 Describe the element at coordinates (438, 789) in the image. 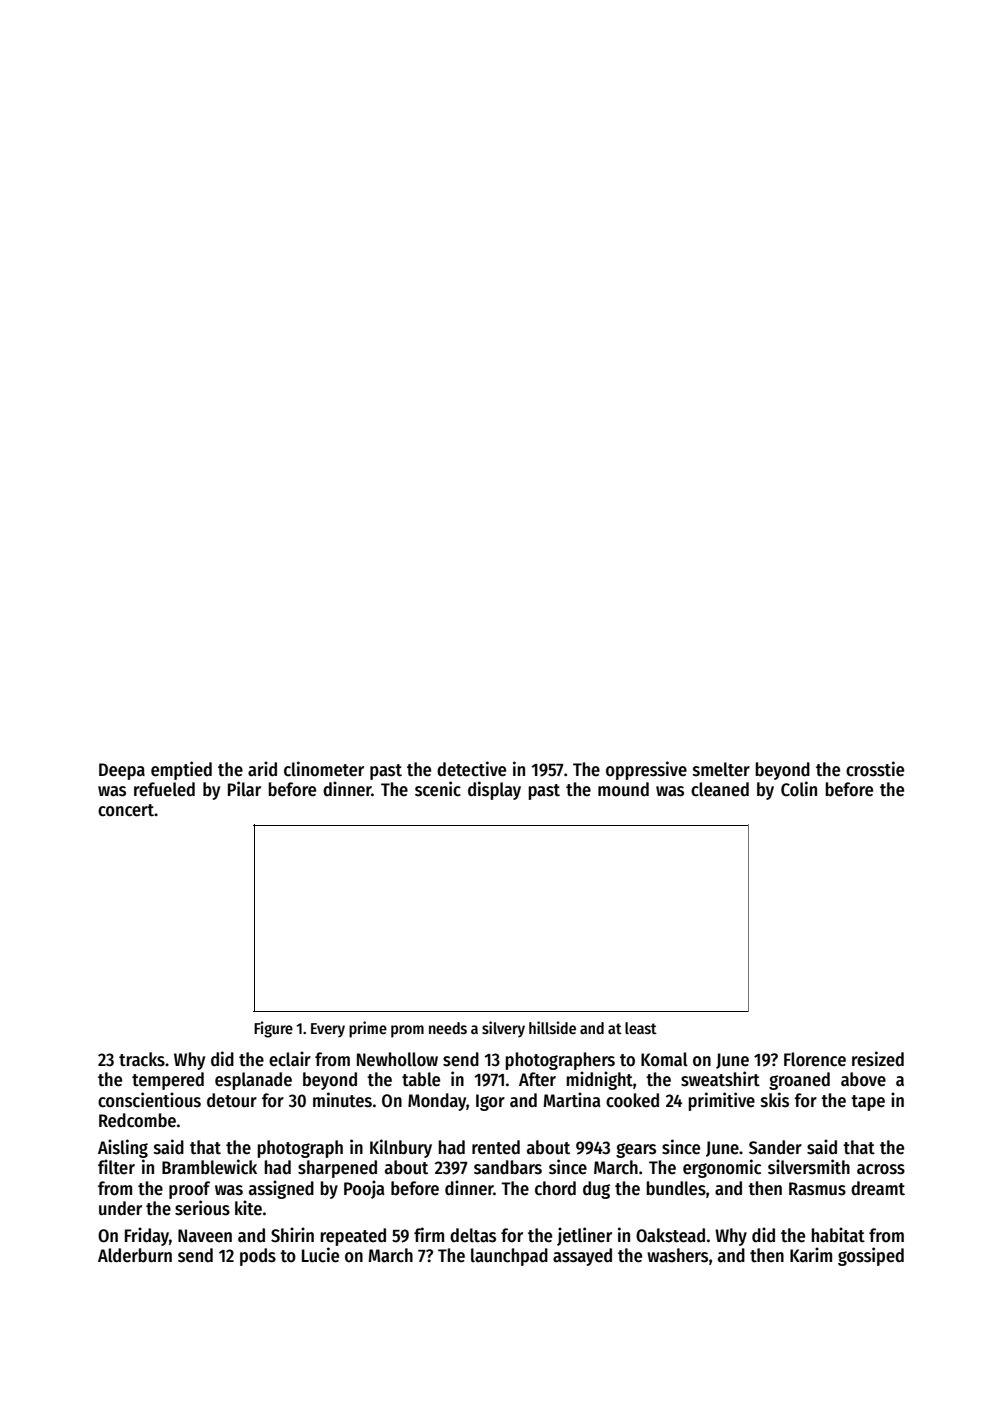

I see `scenic` at that location.
